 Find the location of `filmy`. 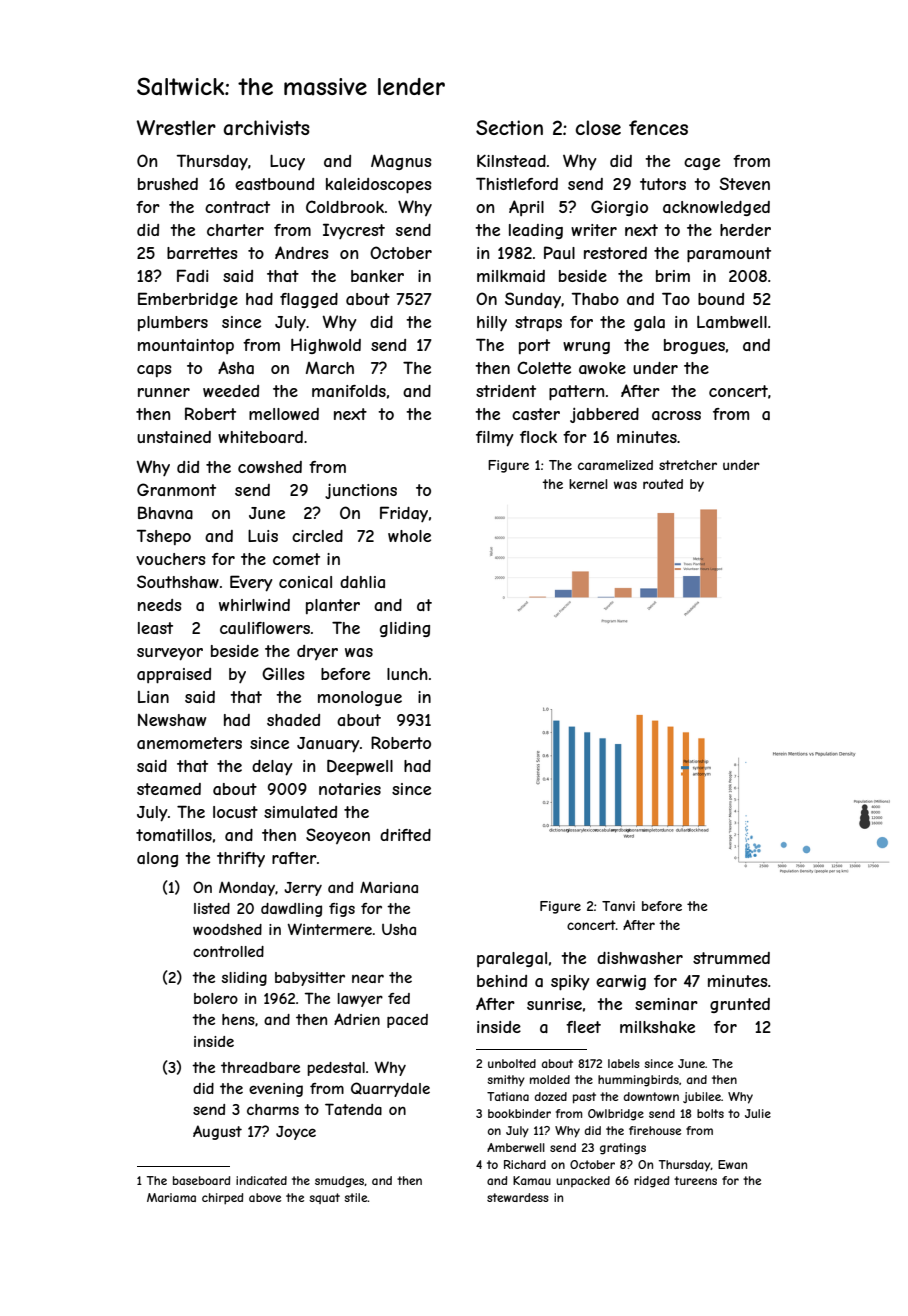

filmy is located at coordinates (495, 439).
